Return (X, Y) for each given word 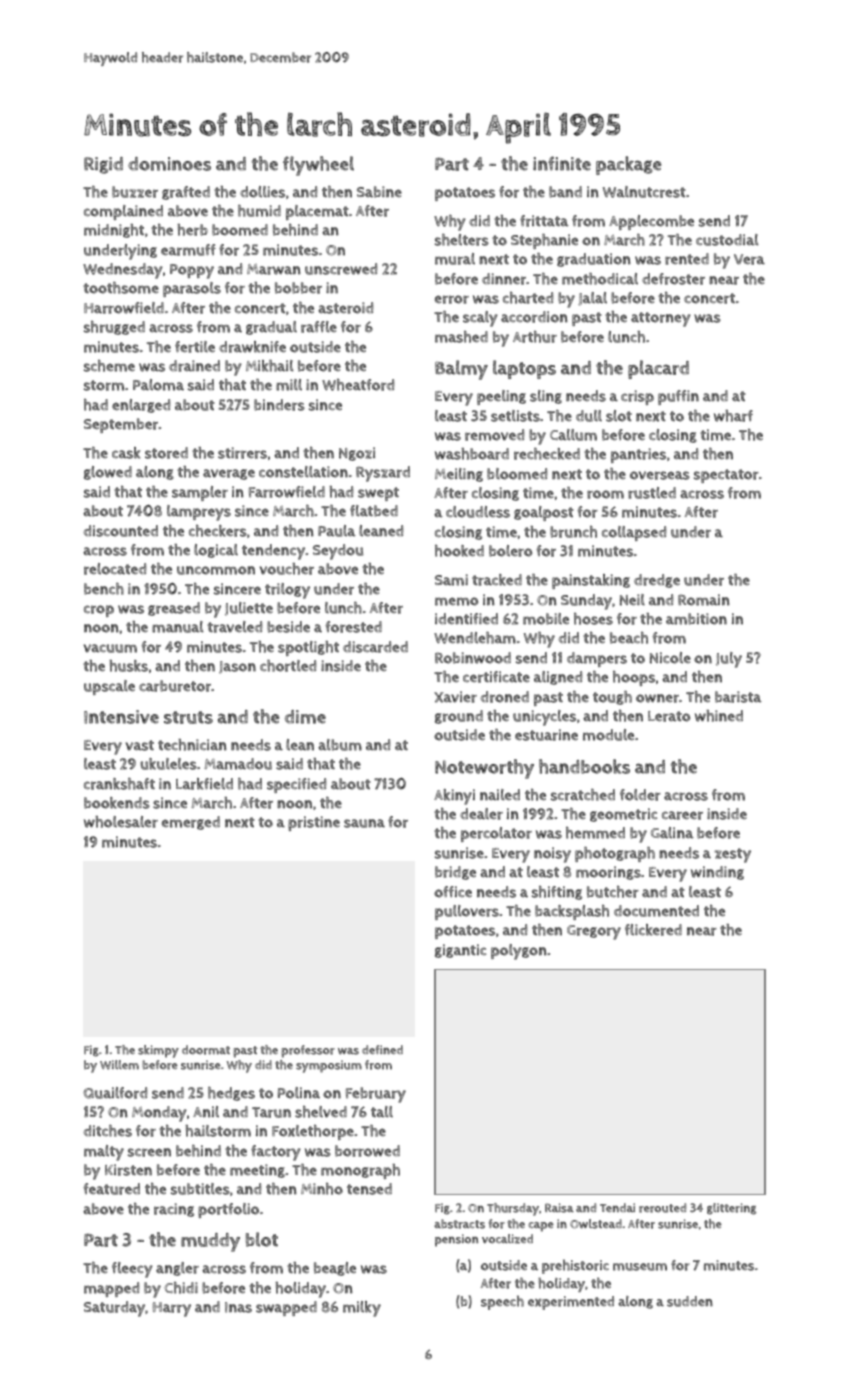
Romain (704, 600)
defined (382, 1049)
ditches (107, 1131)
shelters (462, 240)
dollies (262, 192)
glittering (731, 1209)
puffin (678, 397)
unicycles (544, 718)
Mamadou (238, 764)
